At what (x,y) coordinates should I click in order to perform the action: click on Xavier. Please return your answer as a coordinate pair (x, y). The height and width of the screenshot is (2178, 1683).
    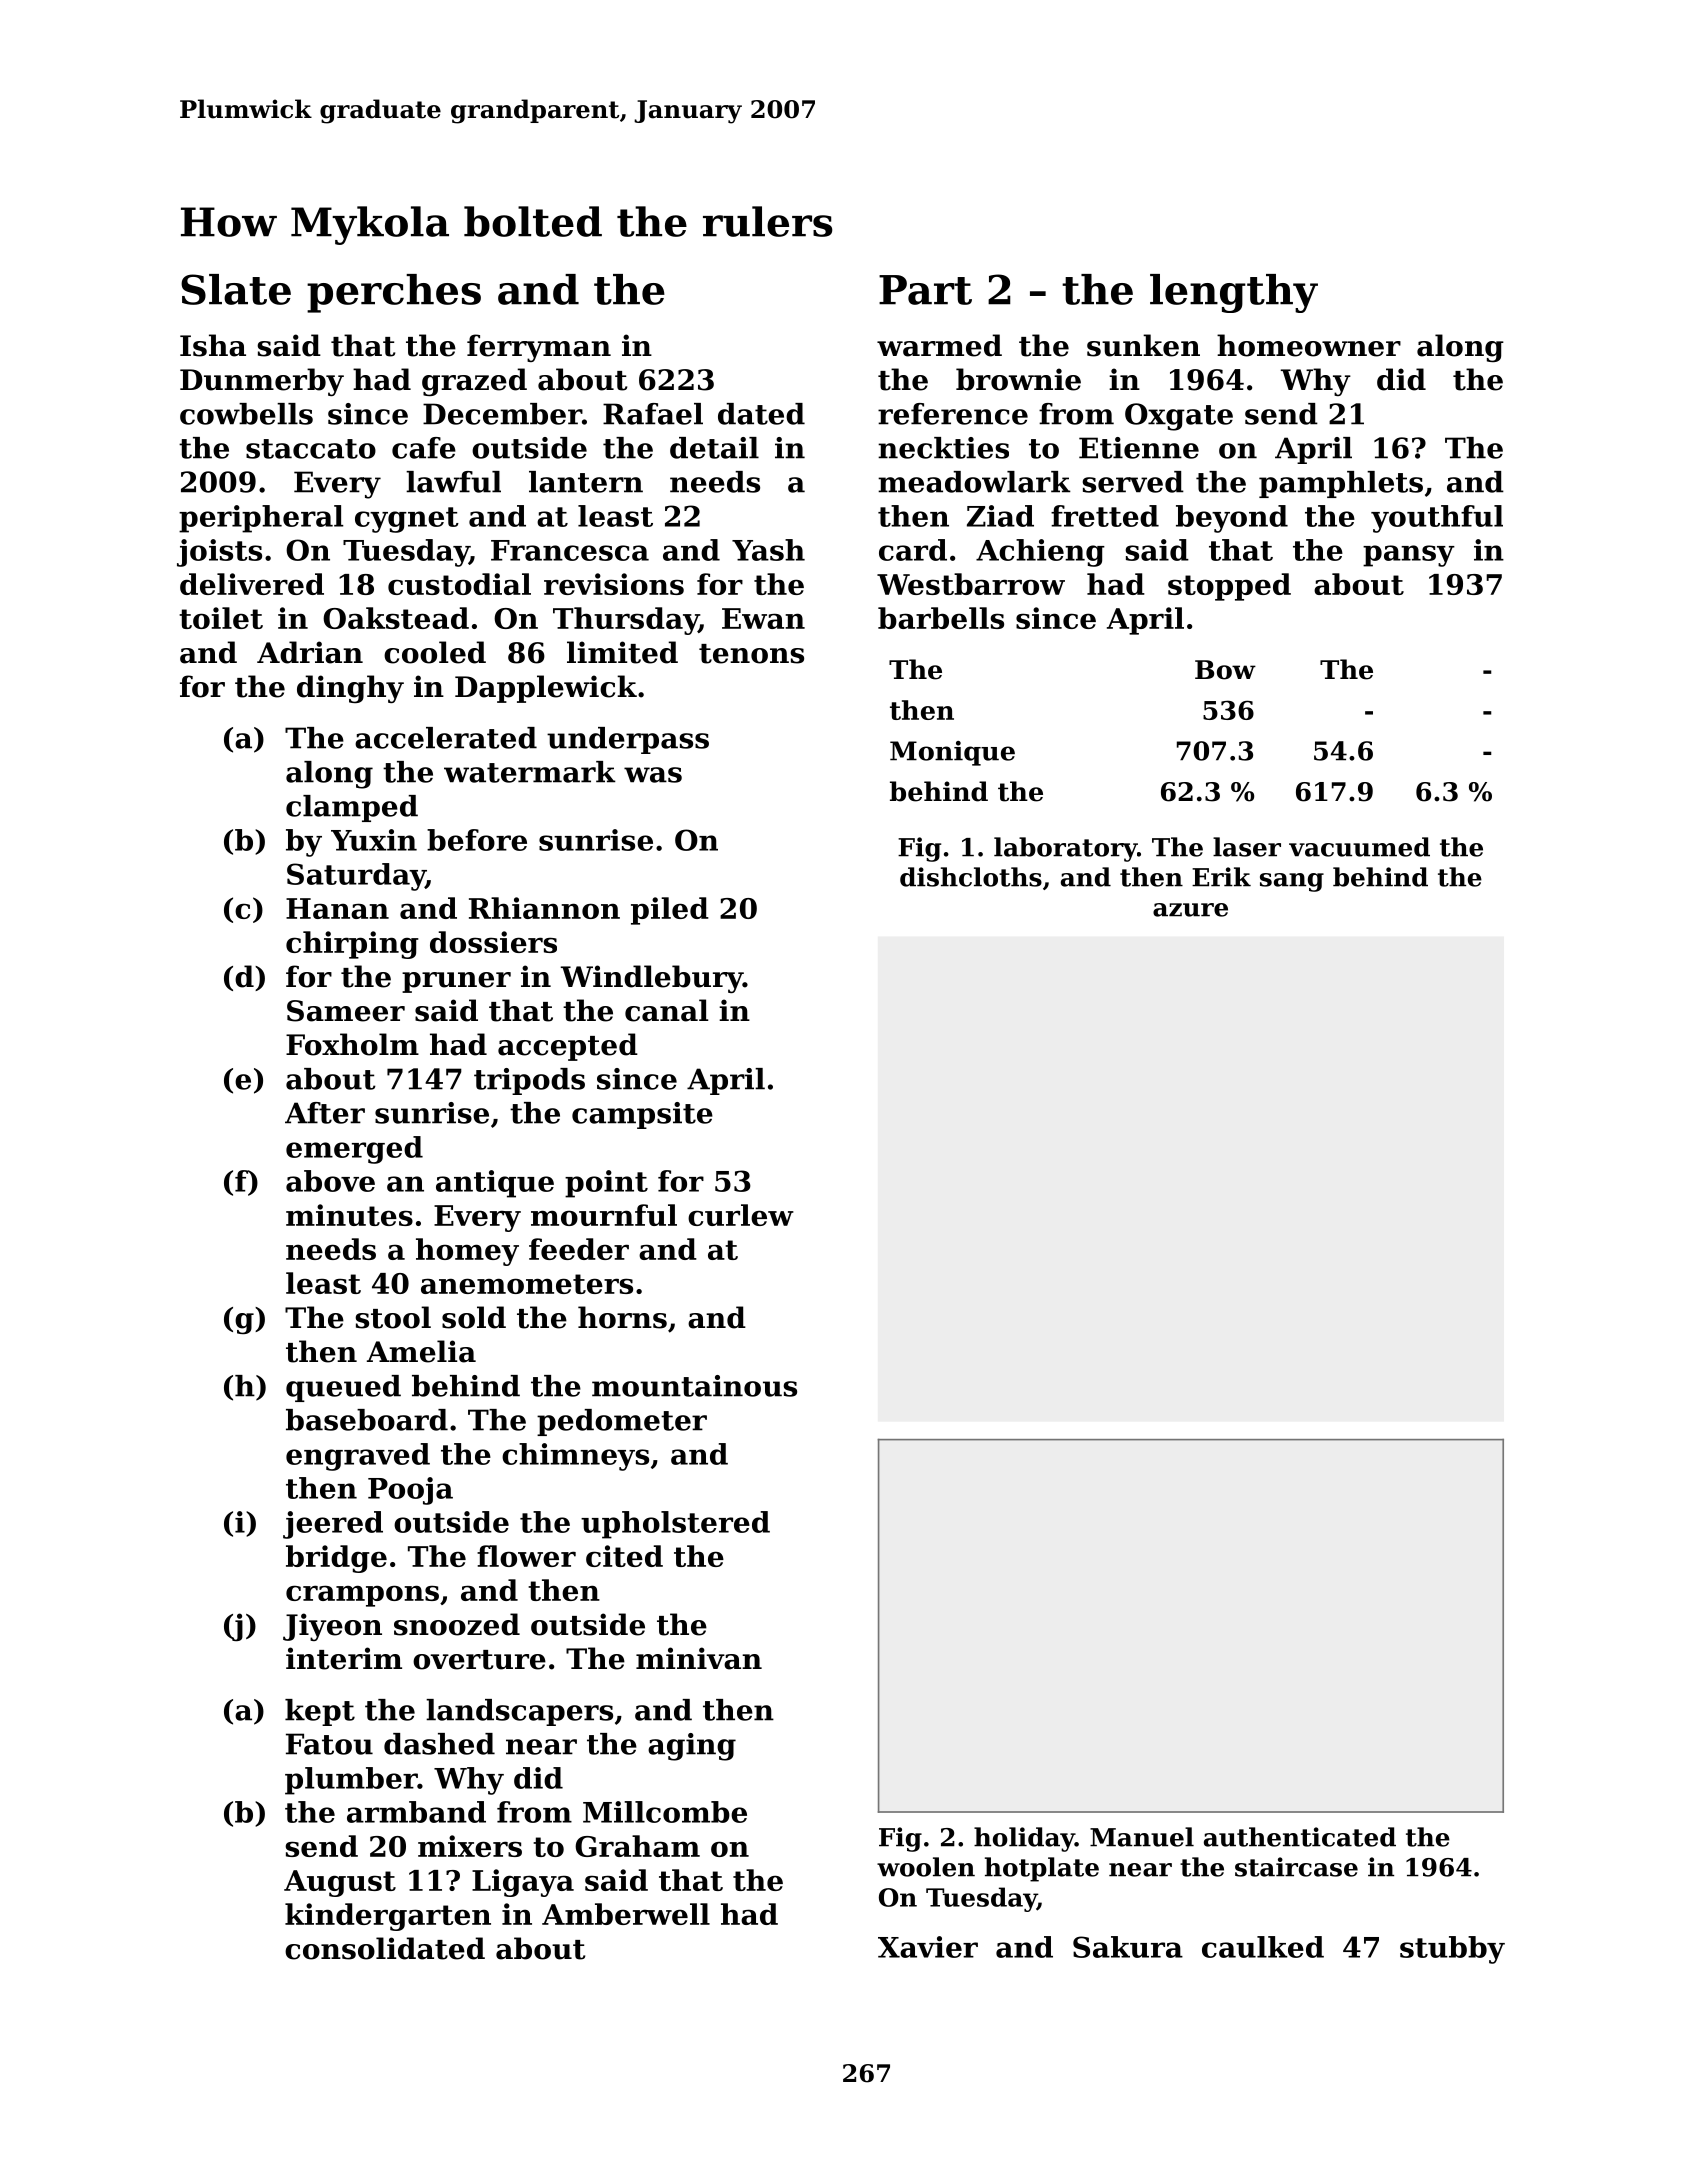
    Looking at the image, I should click on (928, 1947).
